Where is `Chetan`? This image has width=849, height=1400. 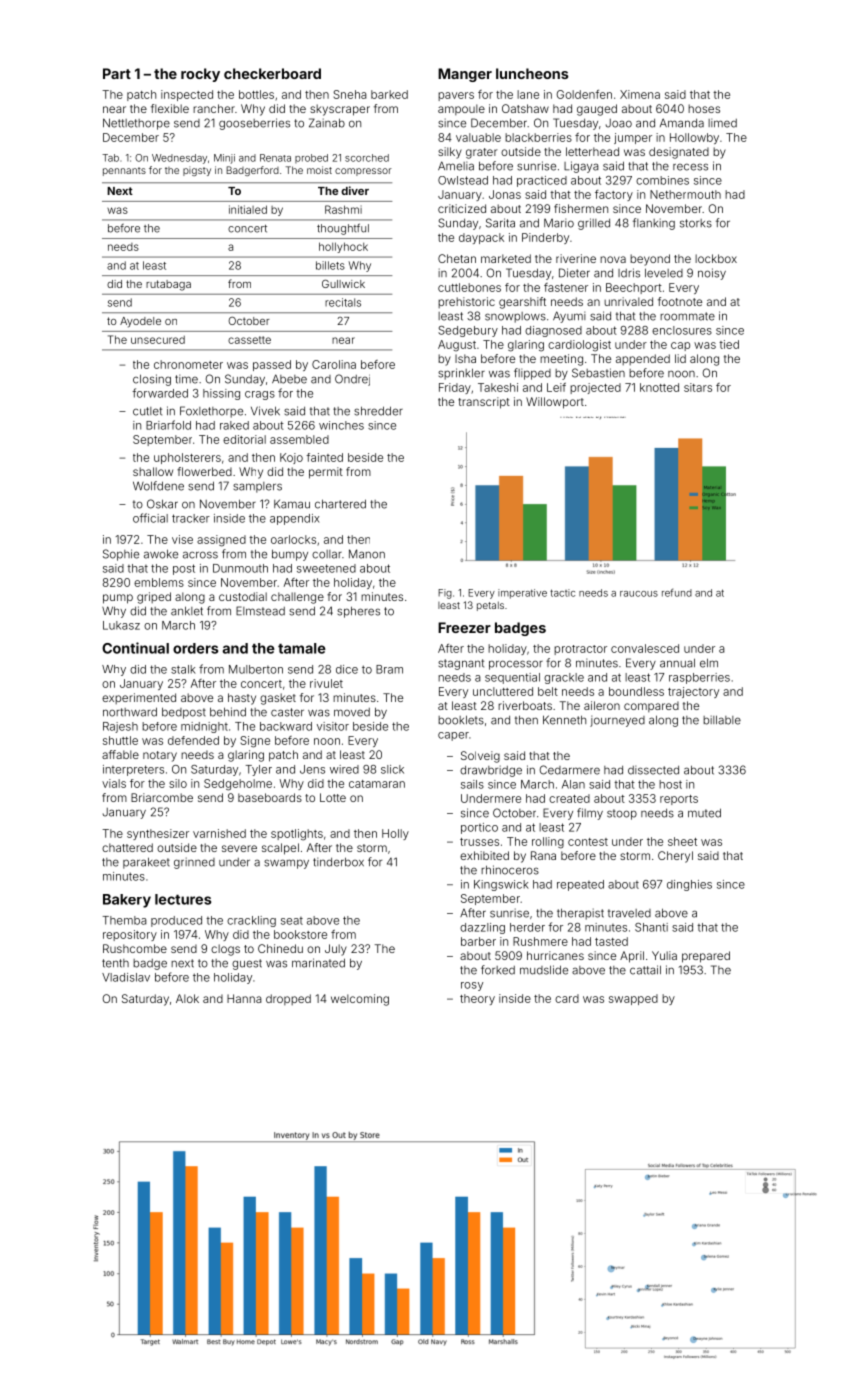
Chetan is located at coordinates (457, 258).
